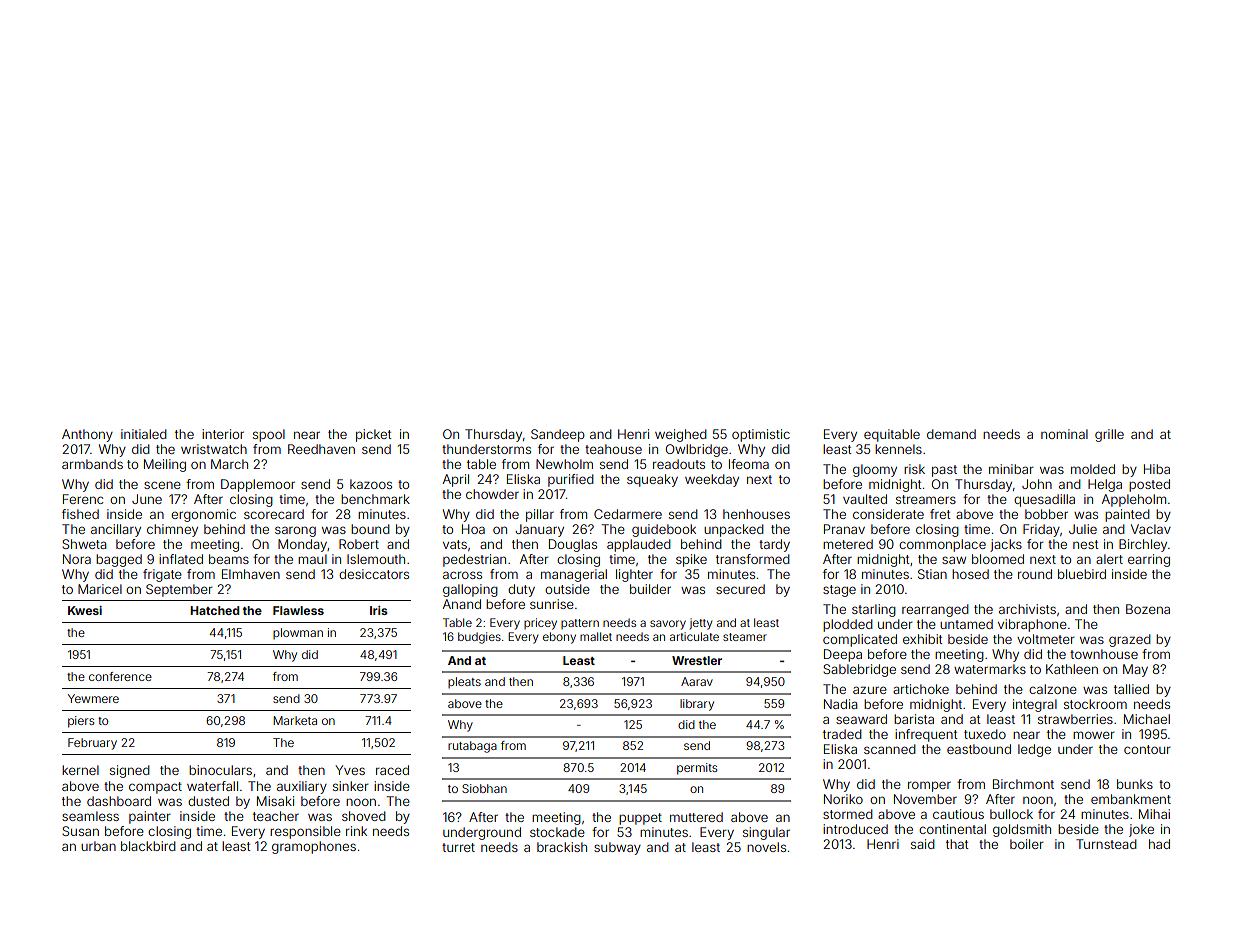  I want to click on squeaky, so click(652, 480).
